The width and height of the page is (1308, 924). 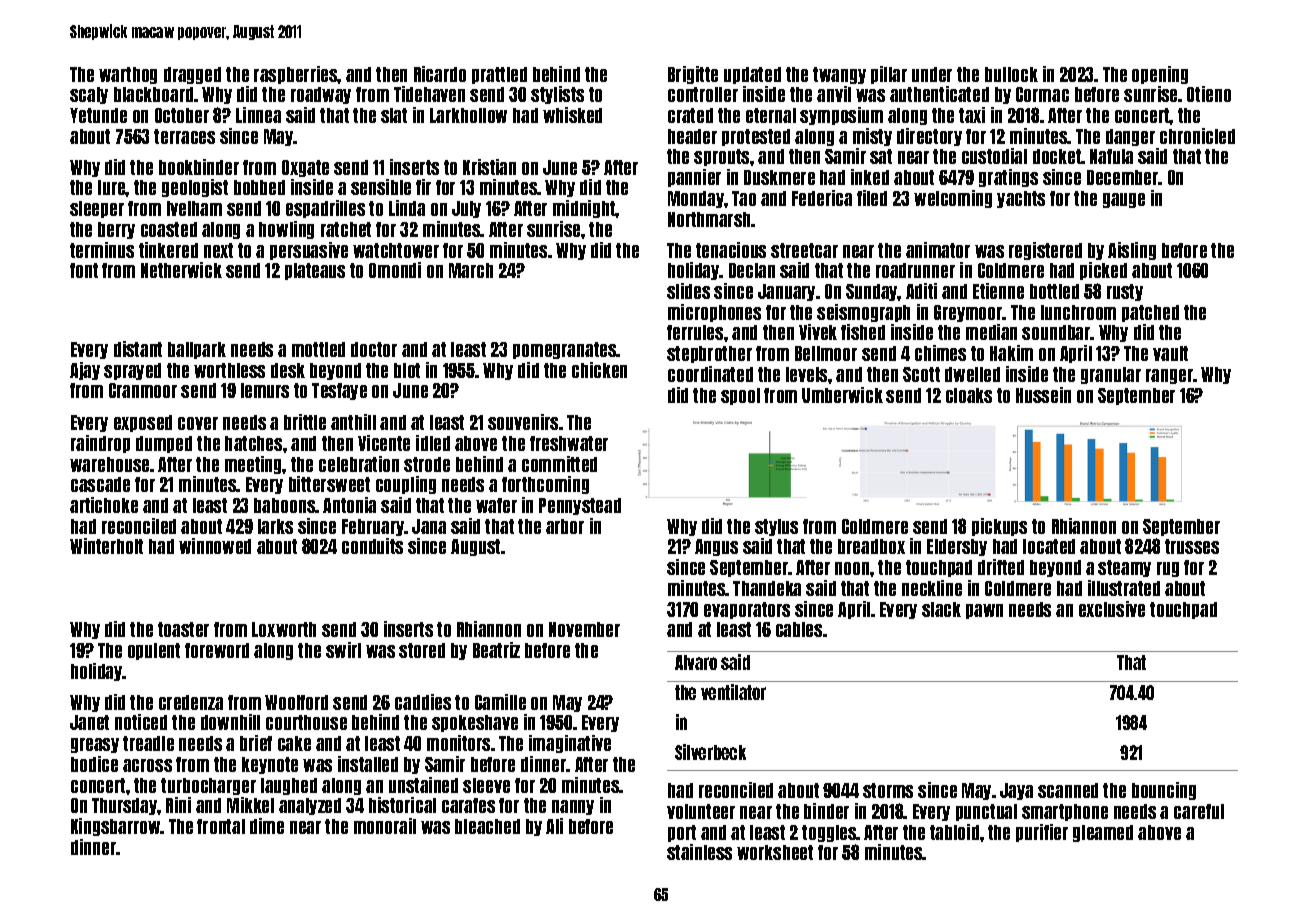 What do you see at coordinates (569, 443) in the page?
I see `freshwater` at bounding box center [569, 443].
